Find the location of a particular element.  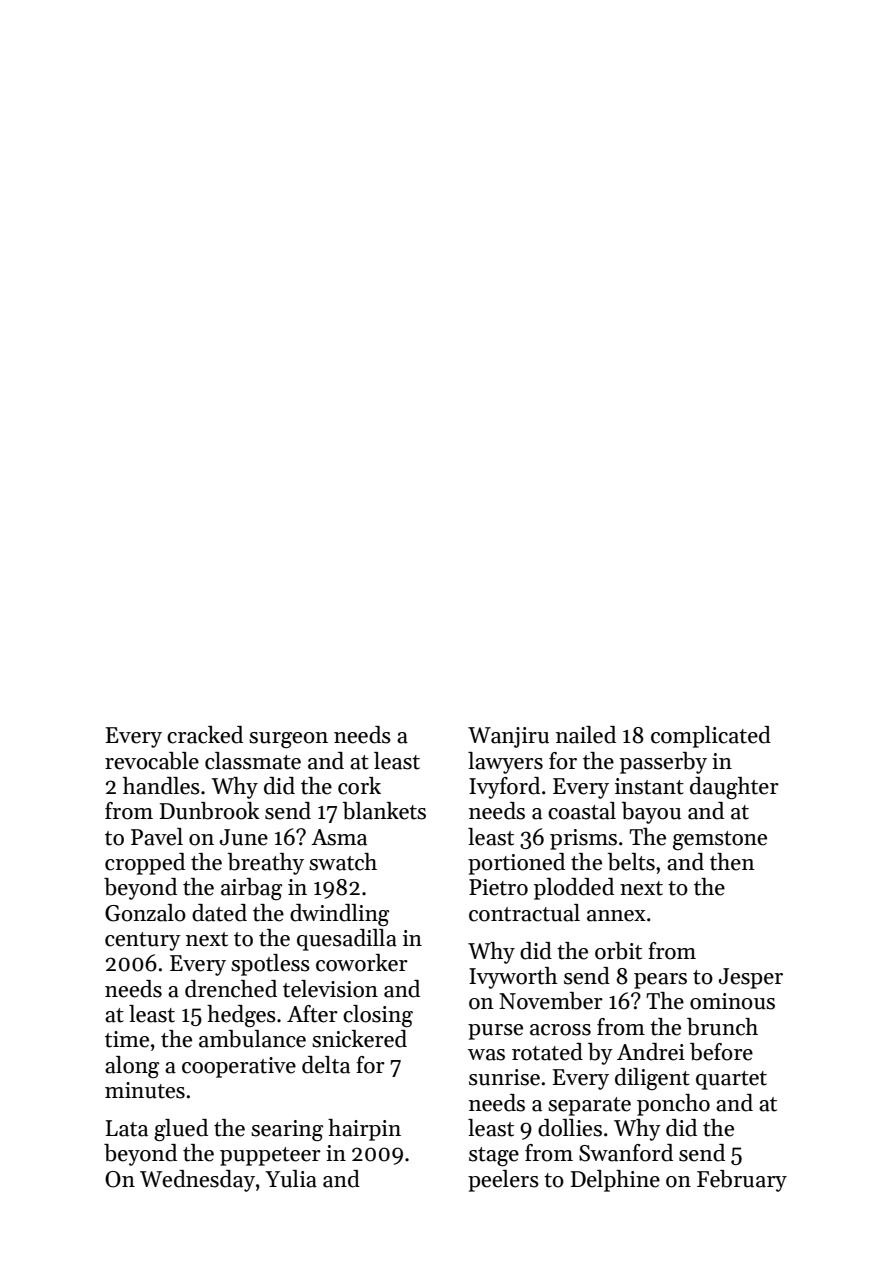

peelers is located at coordinates (503, 1181).
